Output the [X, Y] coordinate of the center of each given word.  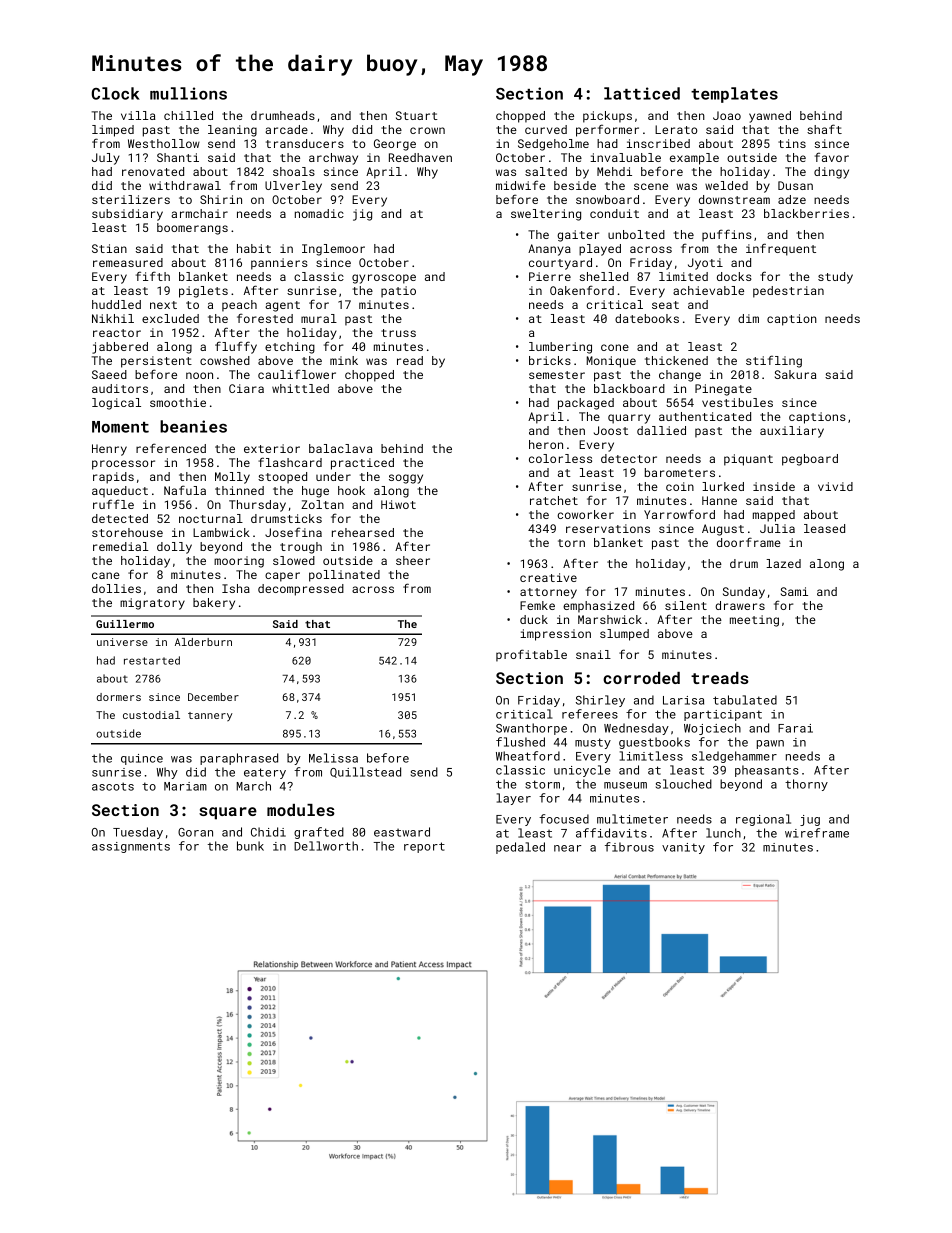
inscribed [658, 143]
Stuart [417, 115]
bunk [250, 846]
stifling [774, 361]
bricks [550, 360]
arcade [286, 129]
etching [290, 348]
